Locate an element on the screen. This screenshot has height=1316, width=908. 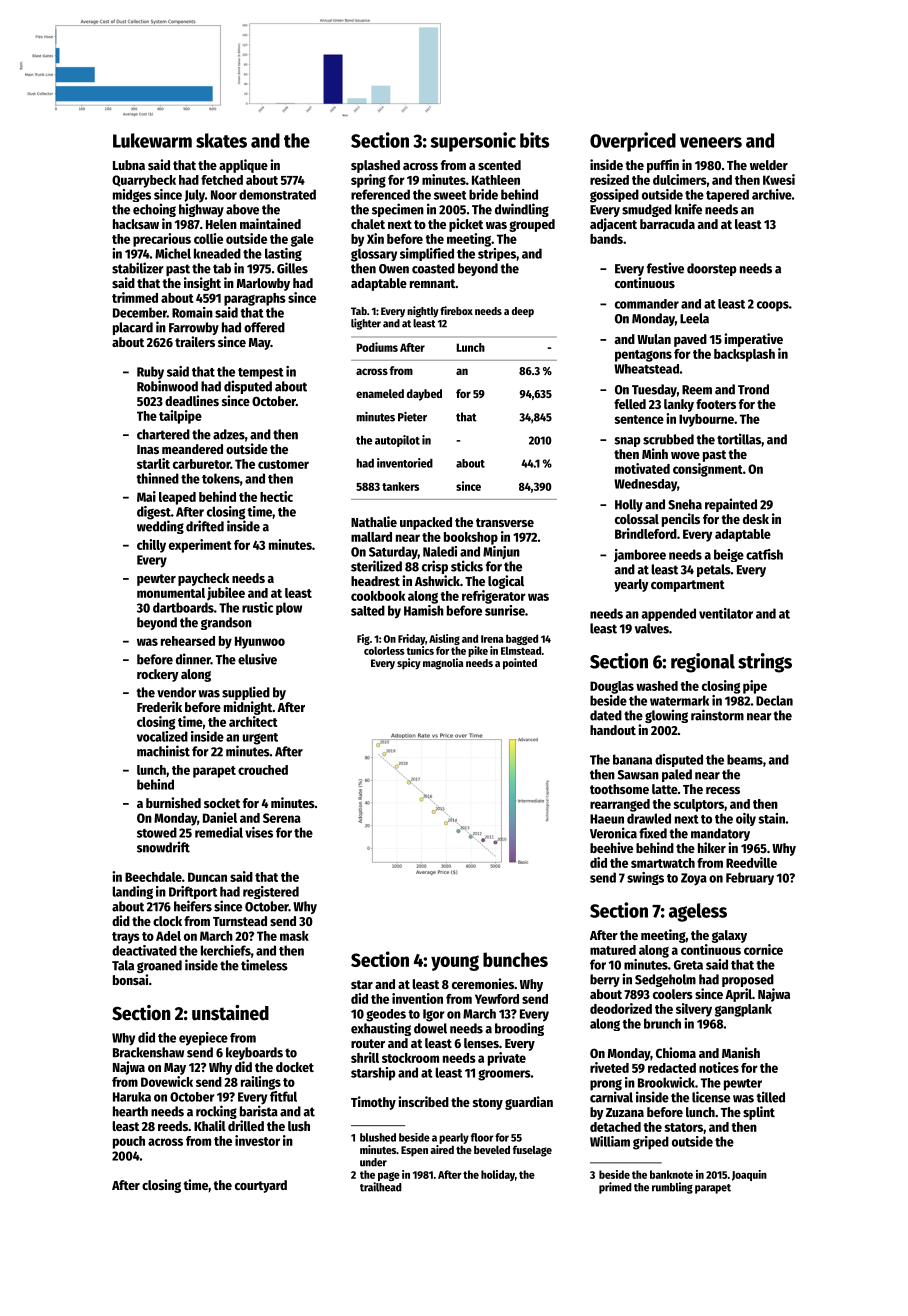
knife is located at coordinates (688, 209).
